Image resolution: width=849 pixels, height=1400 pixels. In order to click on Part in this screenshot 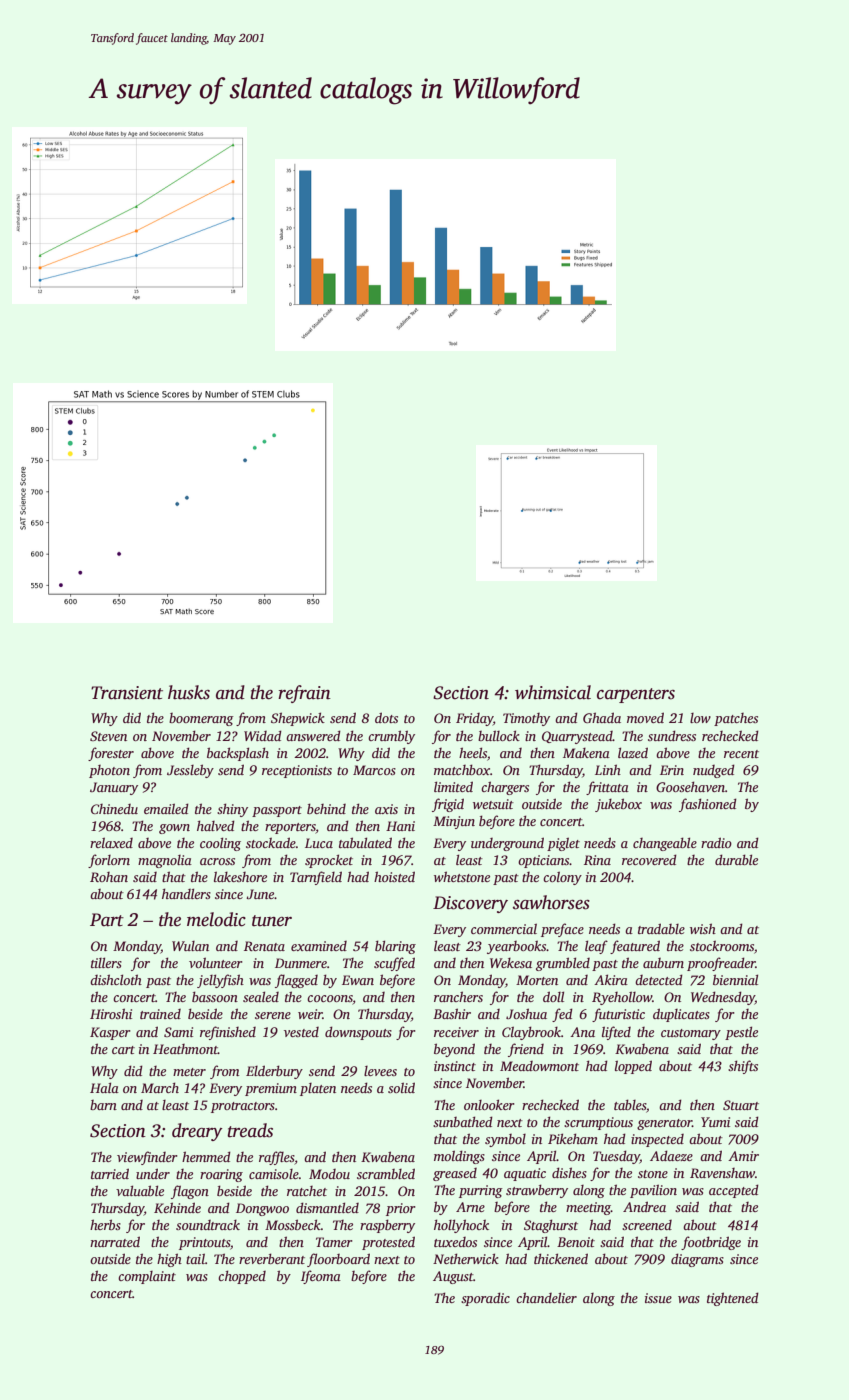, I will do `click(107, 920)`.
